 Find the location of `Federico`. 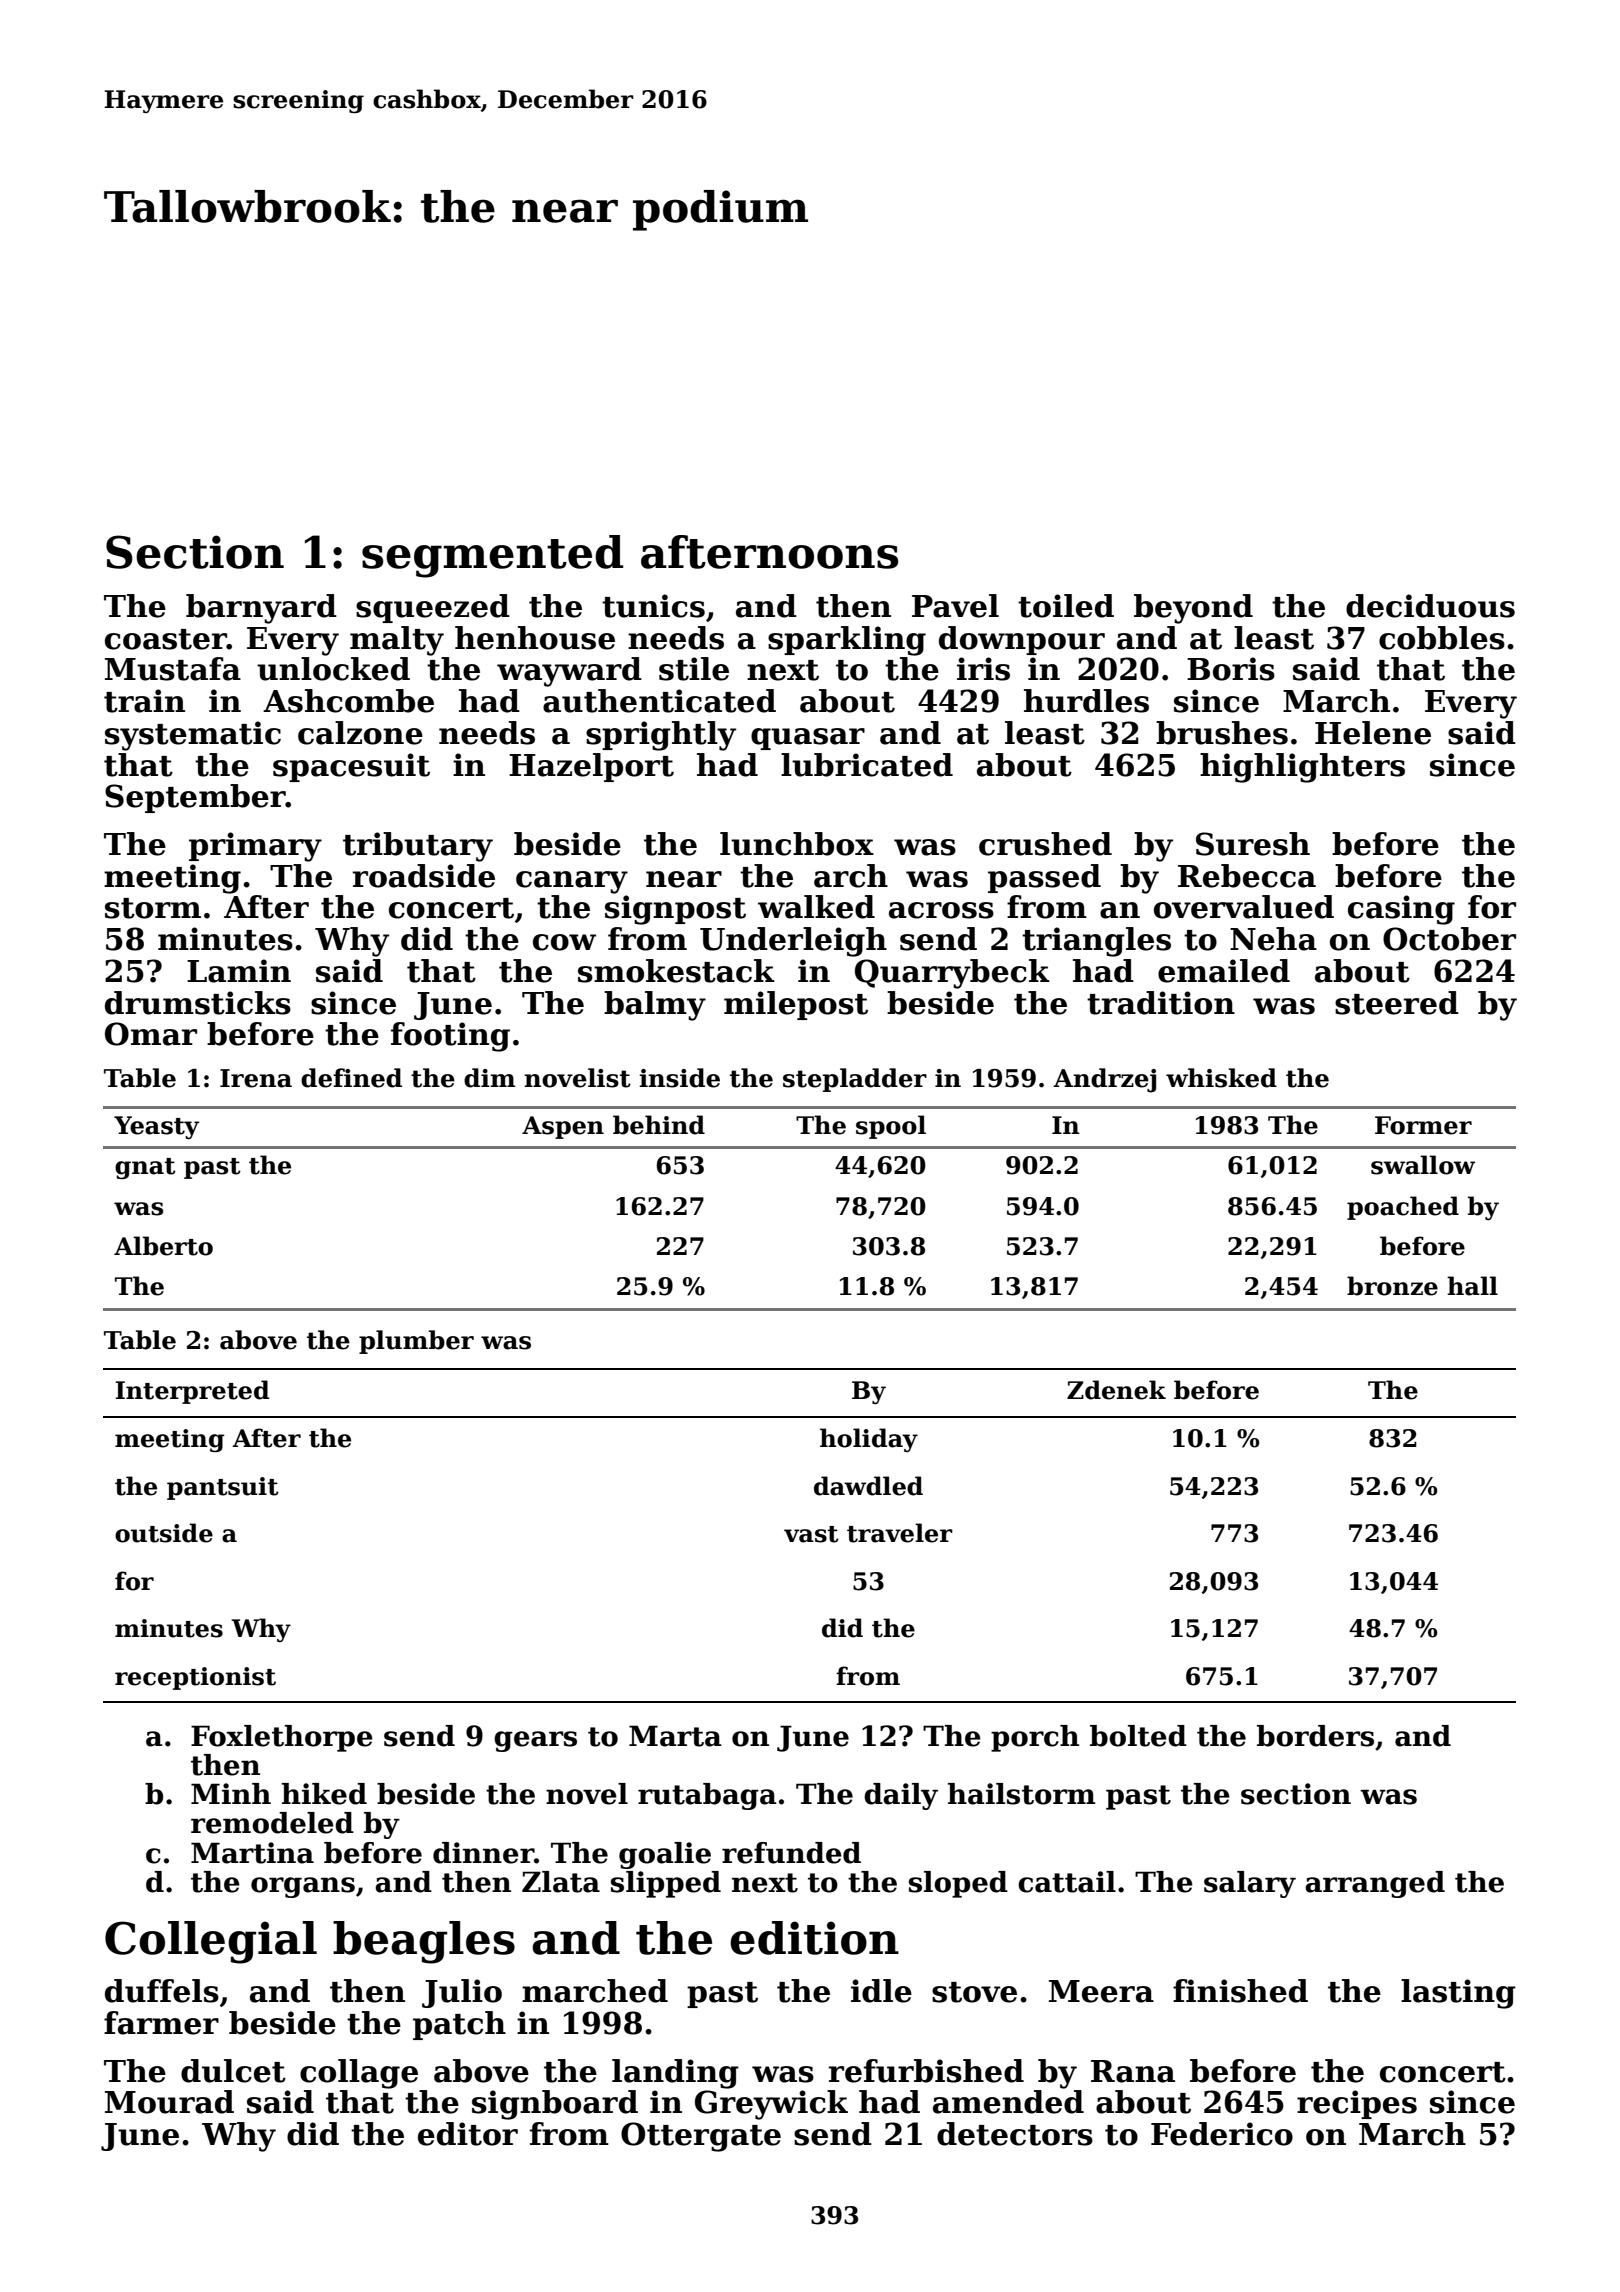

Federico is located at coordinates (1222, 2134).
